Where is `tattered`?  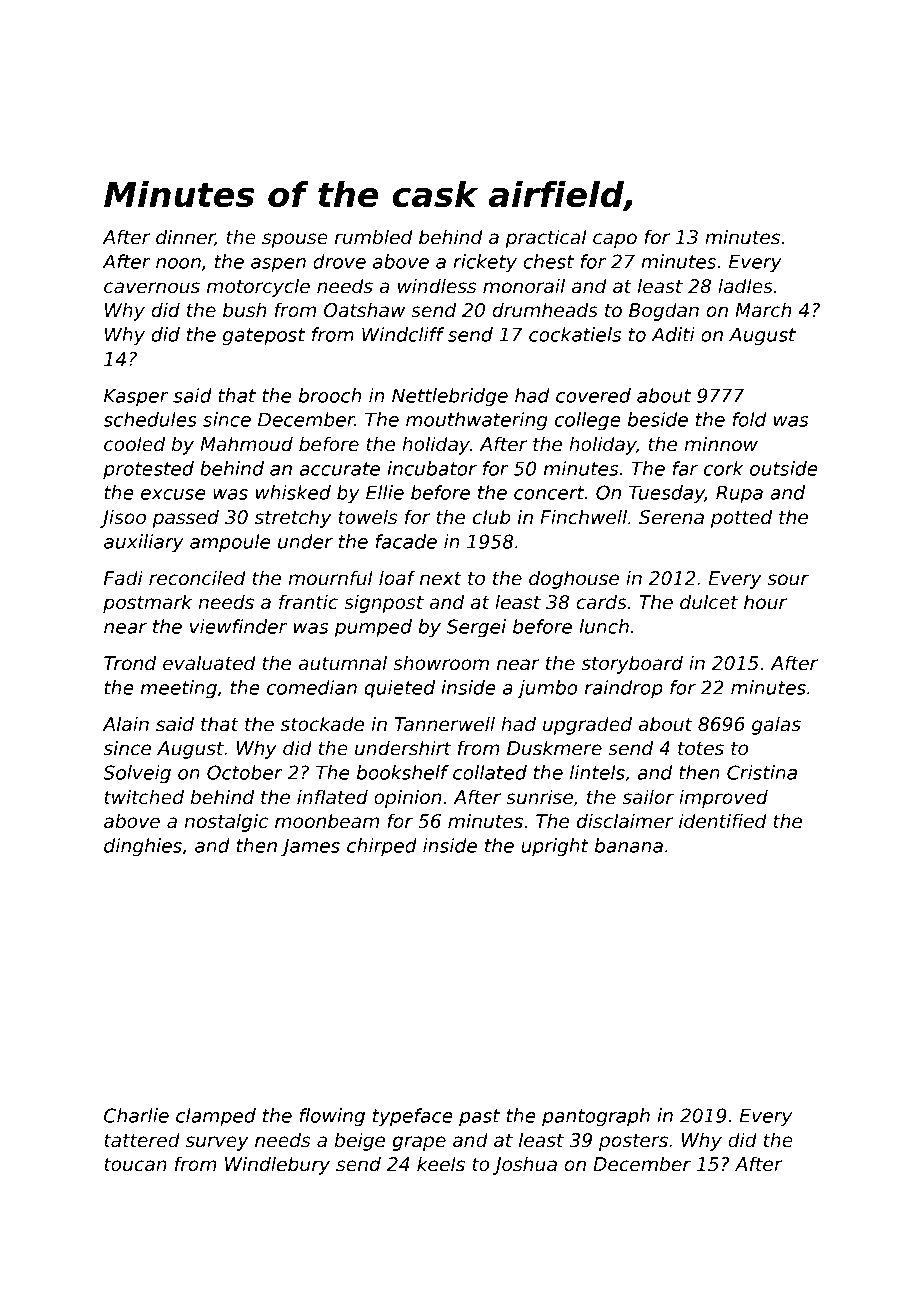 tattered is located at coordinates (142, 1140).
